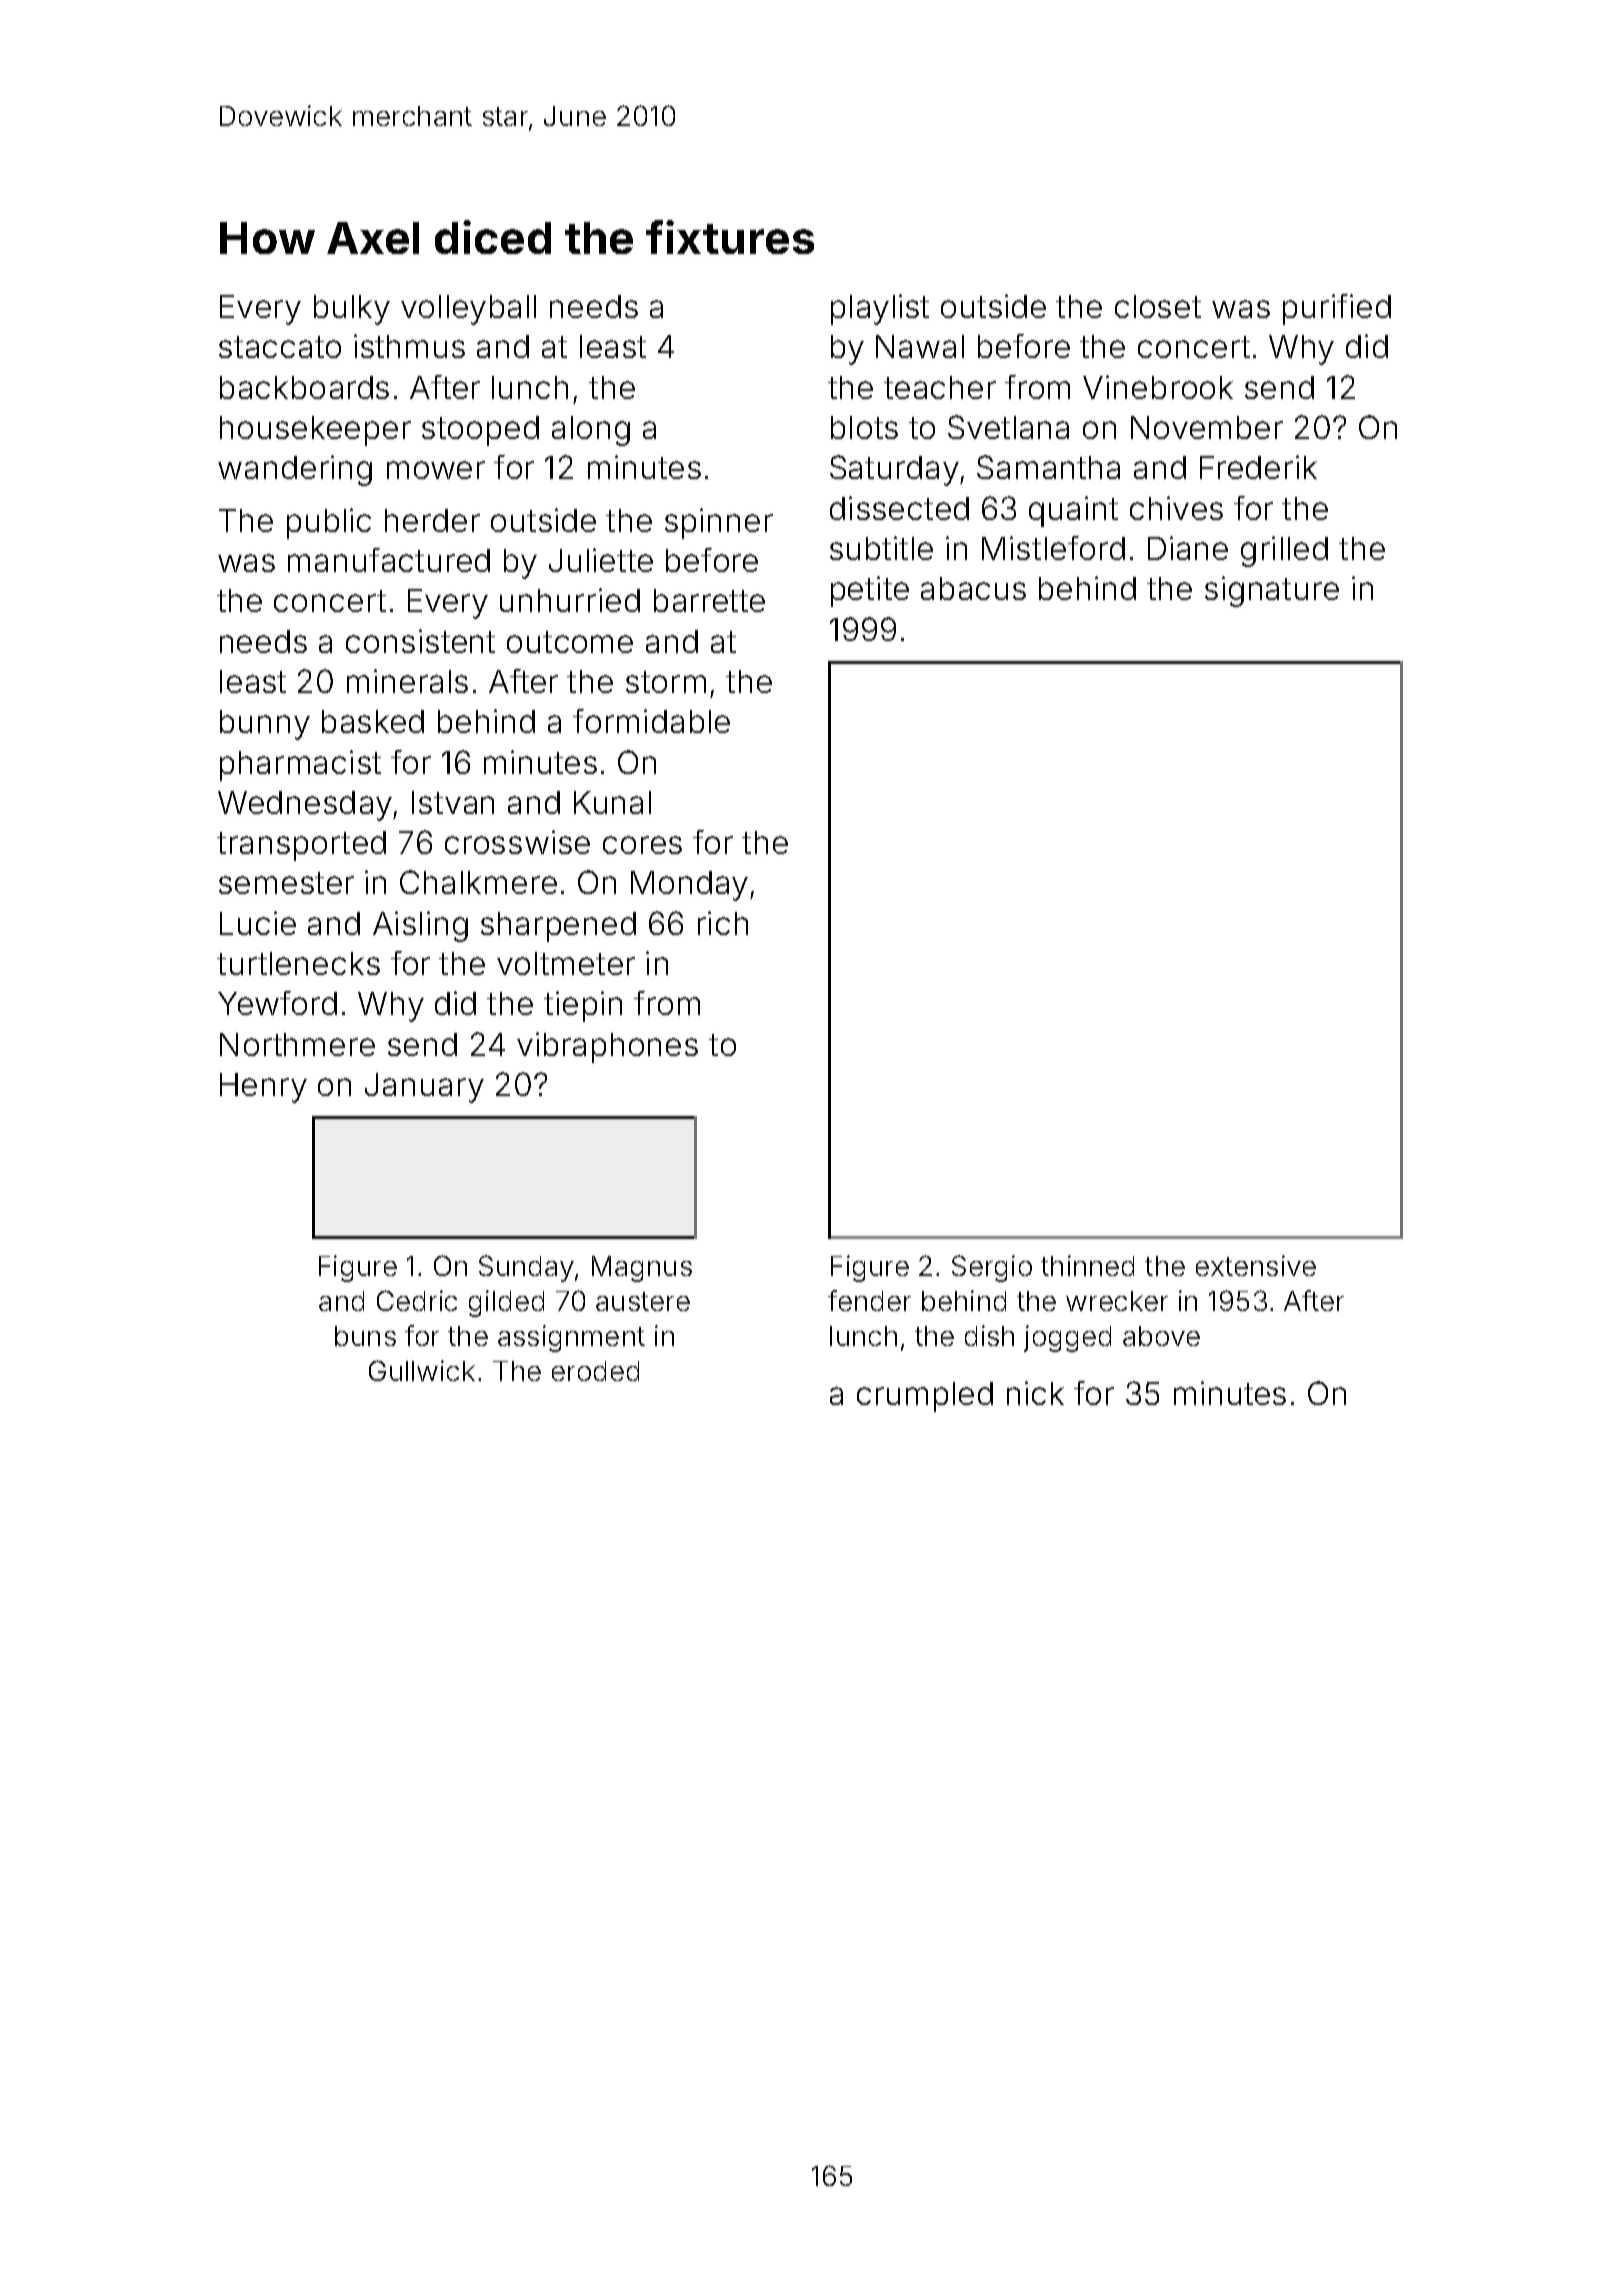 This screenshot has height=2292, width=1620. Describe the element at coordinates (723, 923) in the screenshot. I see `rich` at that location.
